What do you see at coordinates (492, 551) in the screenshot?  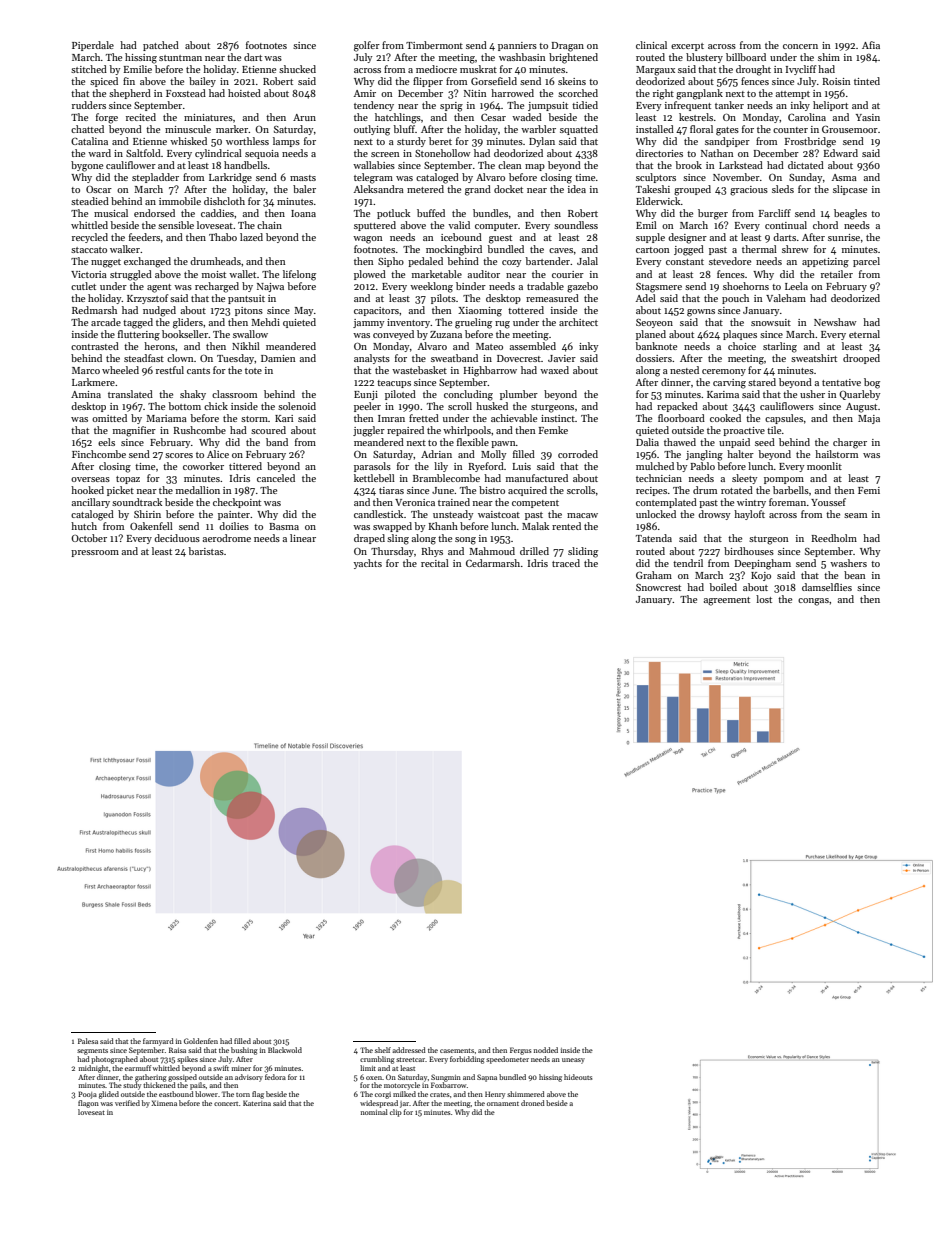 I see `Mahmoud` at bounding box center [492, 551].
